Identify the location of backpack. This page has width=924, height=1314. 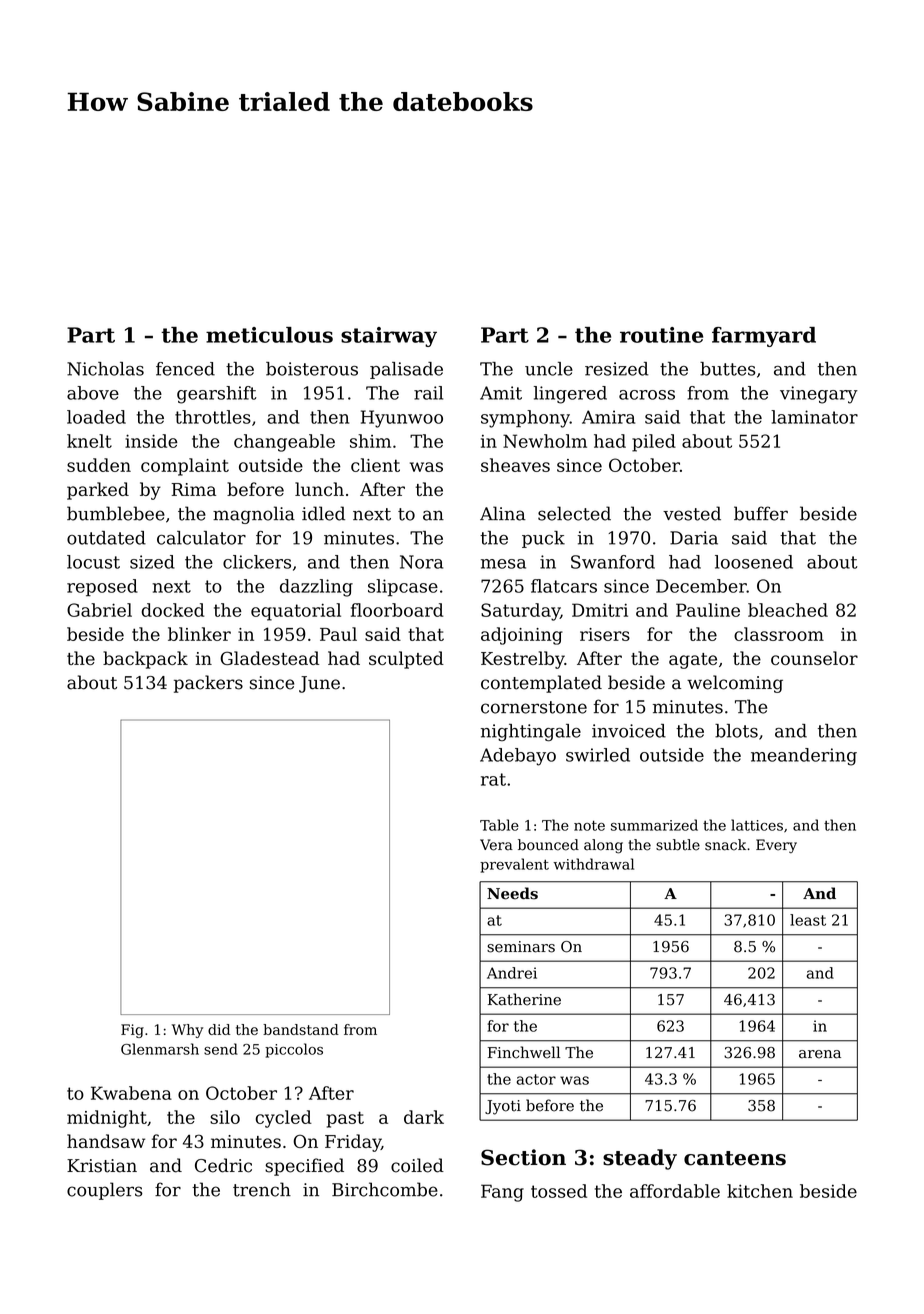
(145, 660).
